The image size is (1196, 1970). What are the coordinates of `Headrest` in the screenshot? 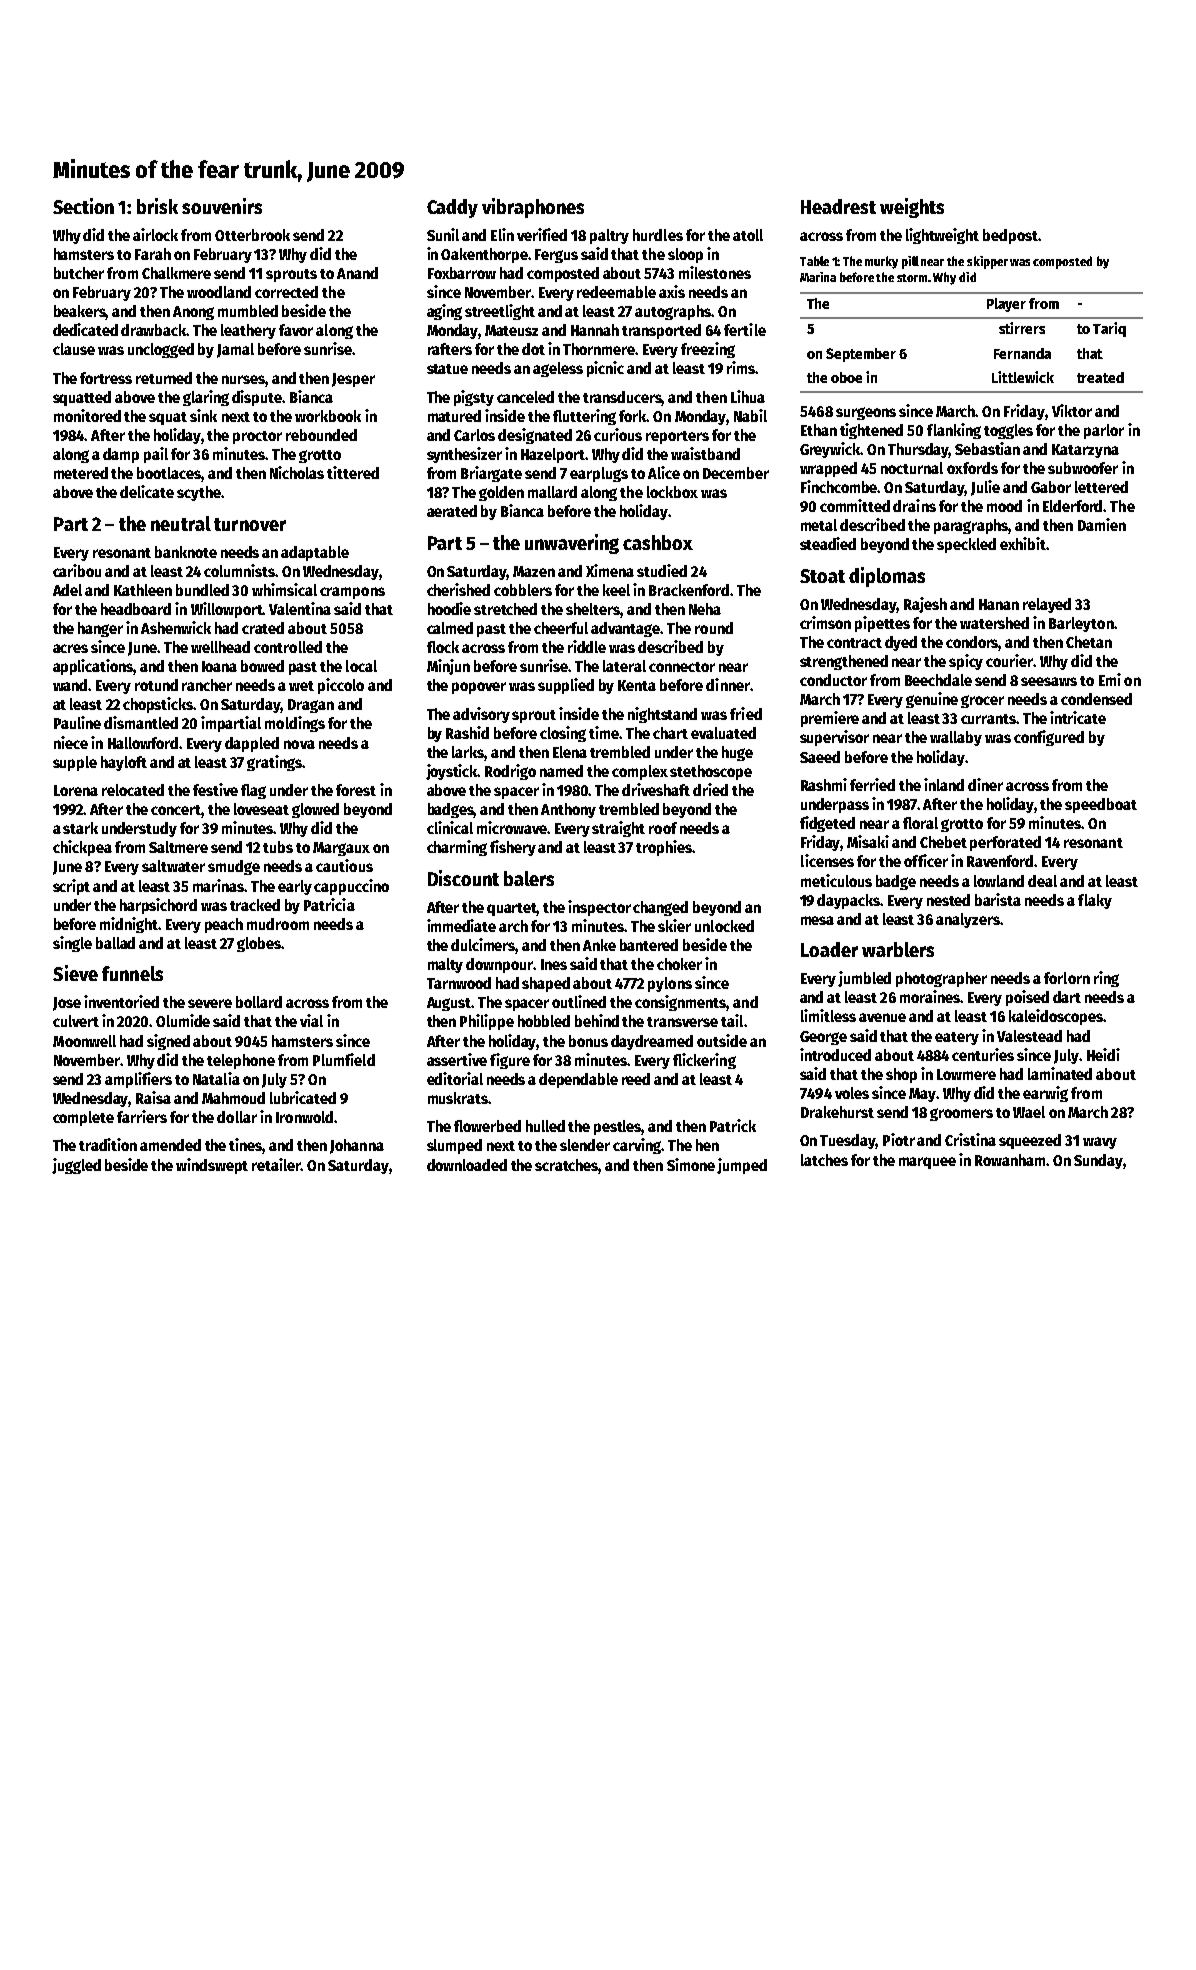 It's located at (838, 206).
